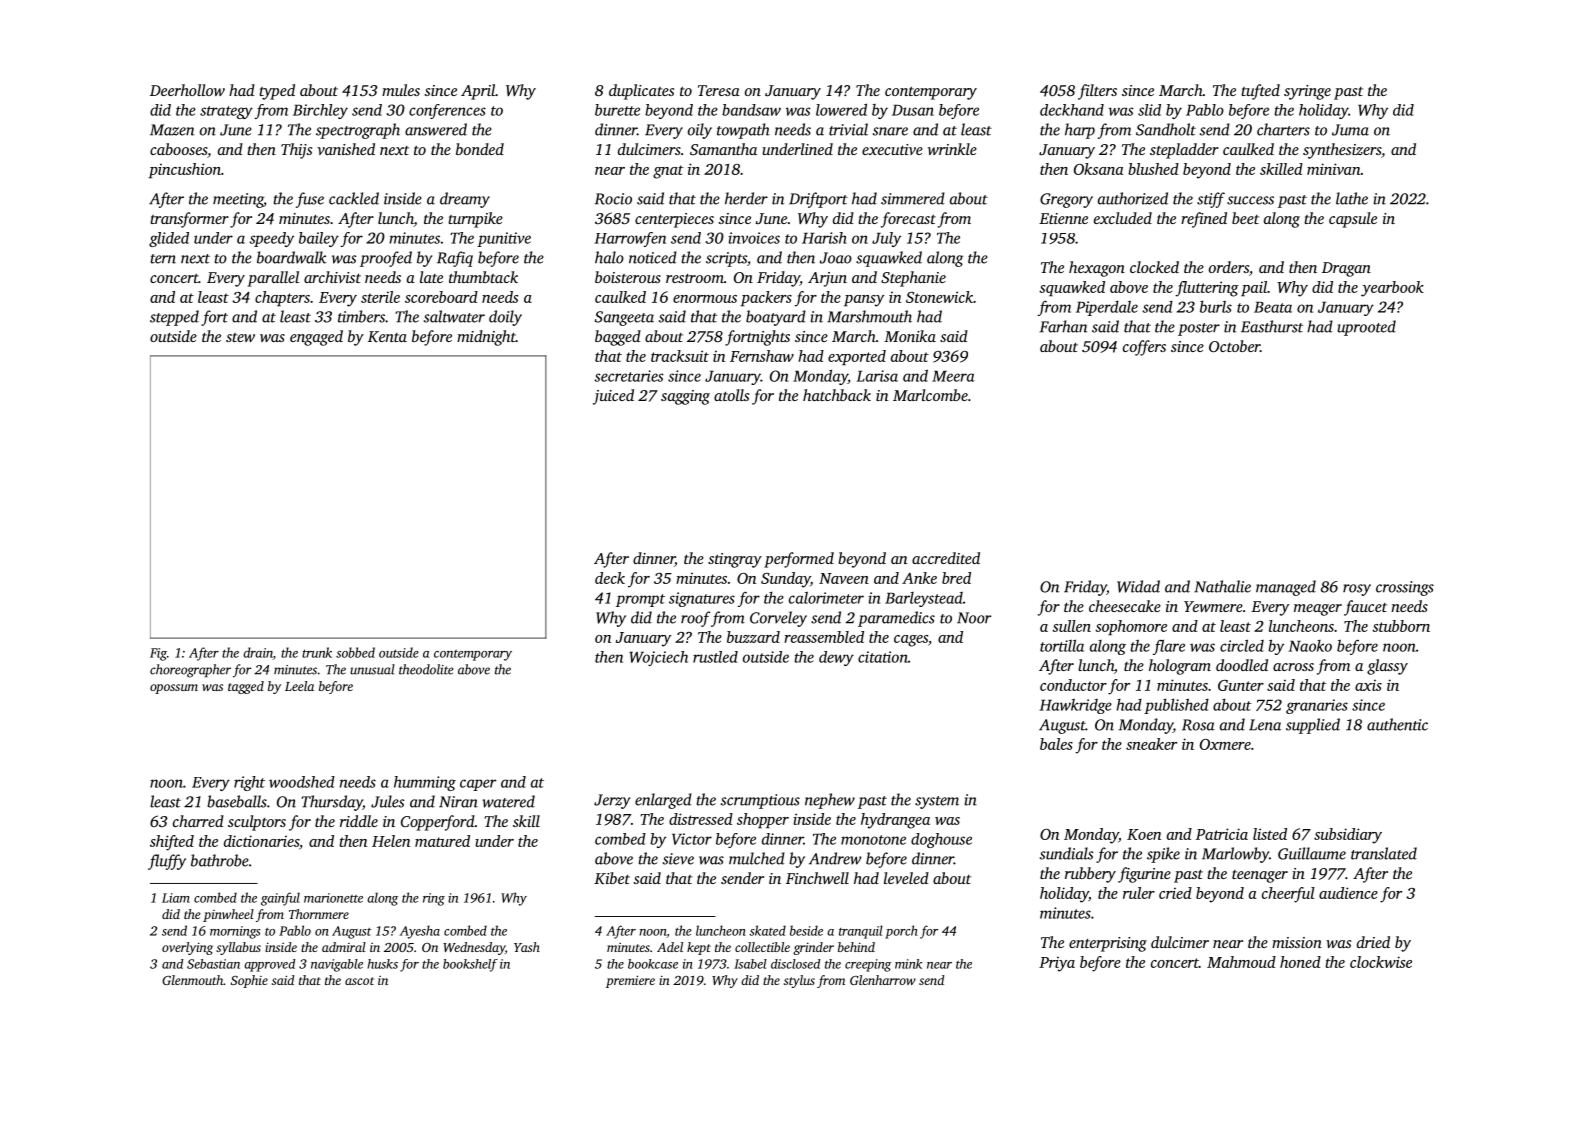 Image resolution: width=1586 pixels, height=1121 pixels. What do you see at coordinates (913, 110) in the screenshot?
I see `Dusan` at bounding box center [913, 110].
